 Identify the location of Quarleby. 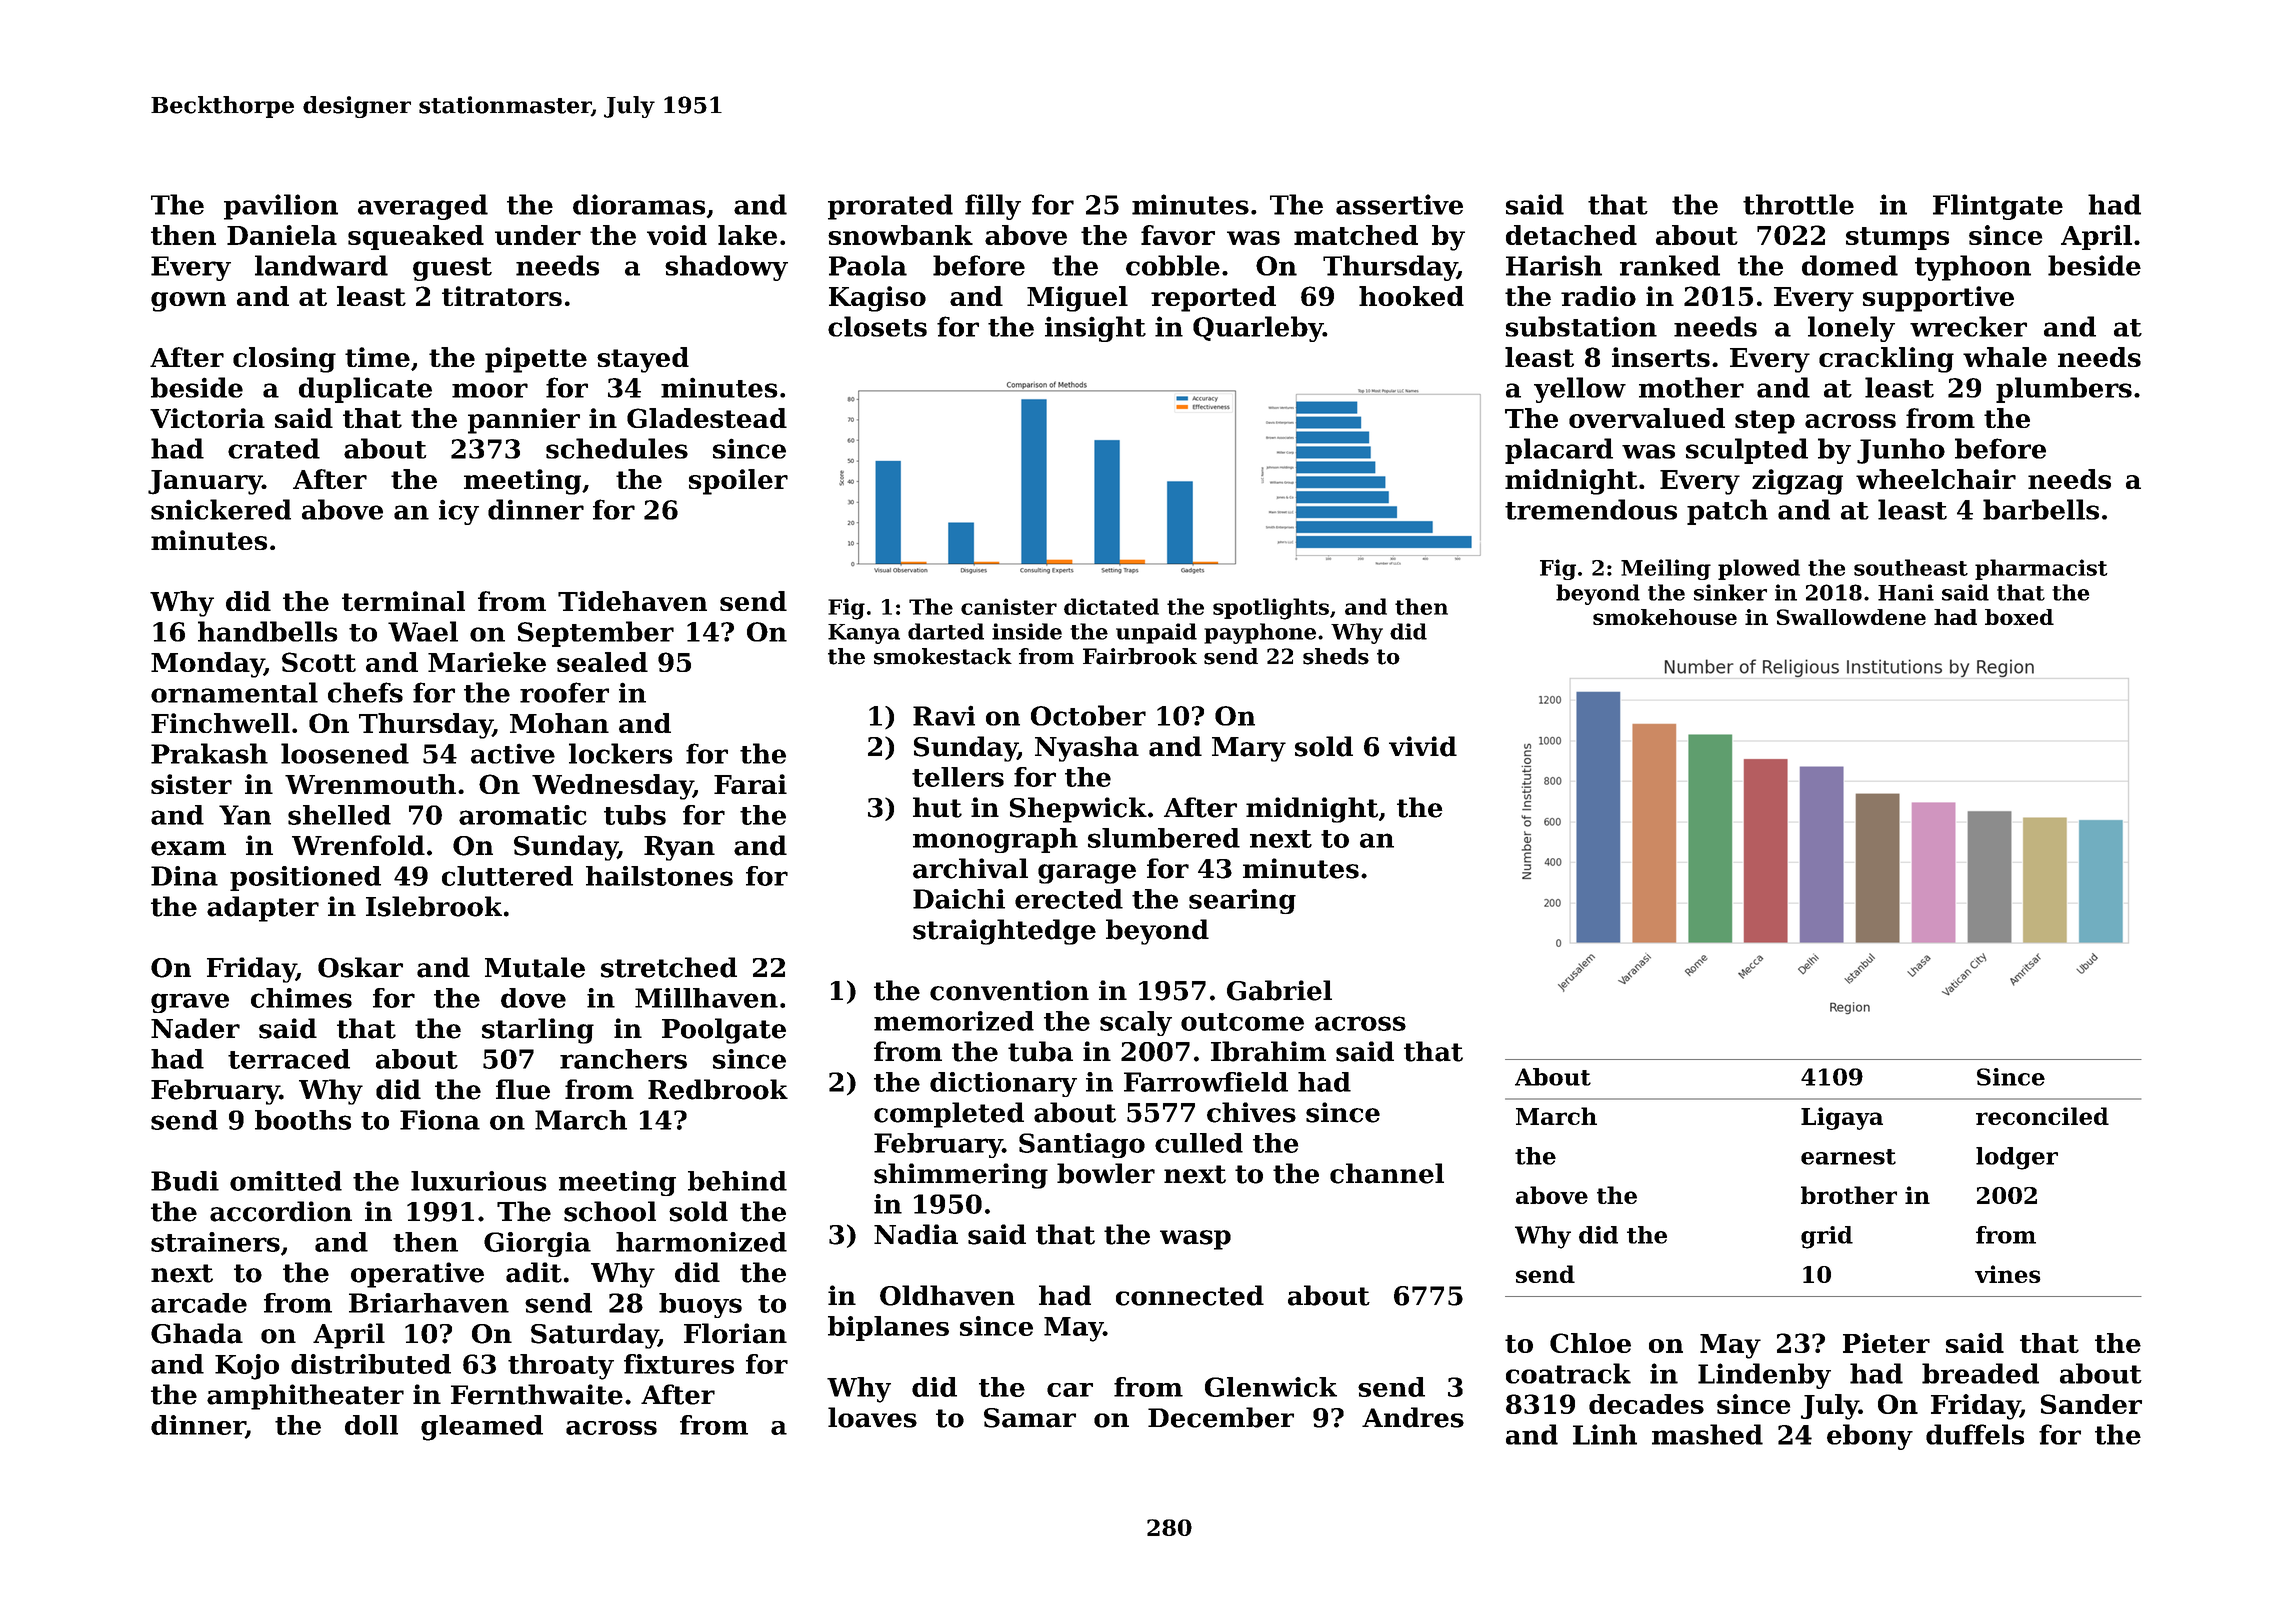
(1258, 329).
